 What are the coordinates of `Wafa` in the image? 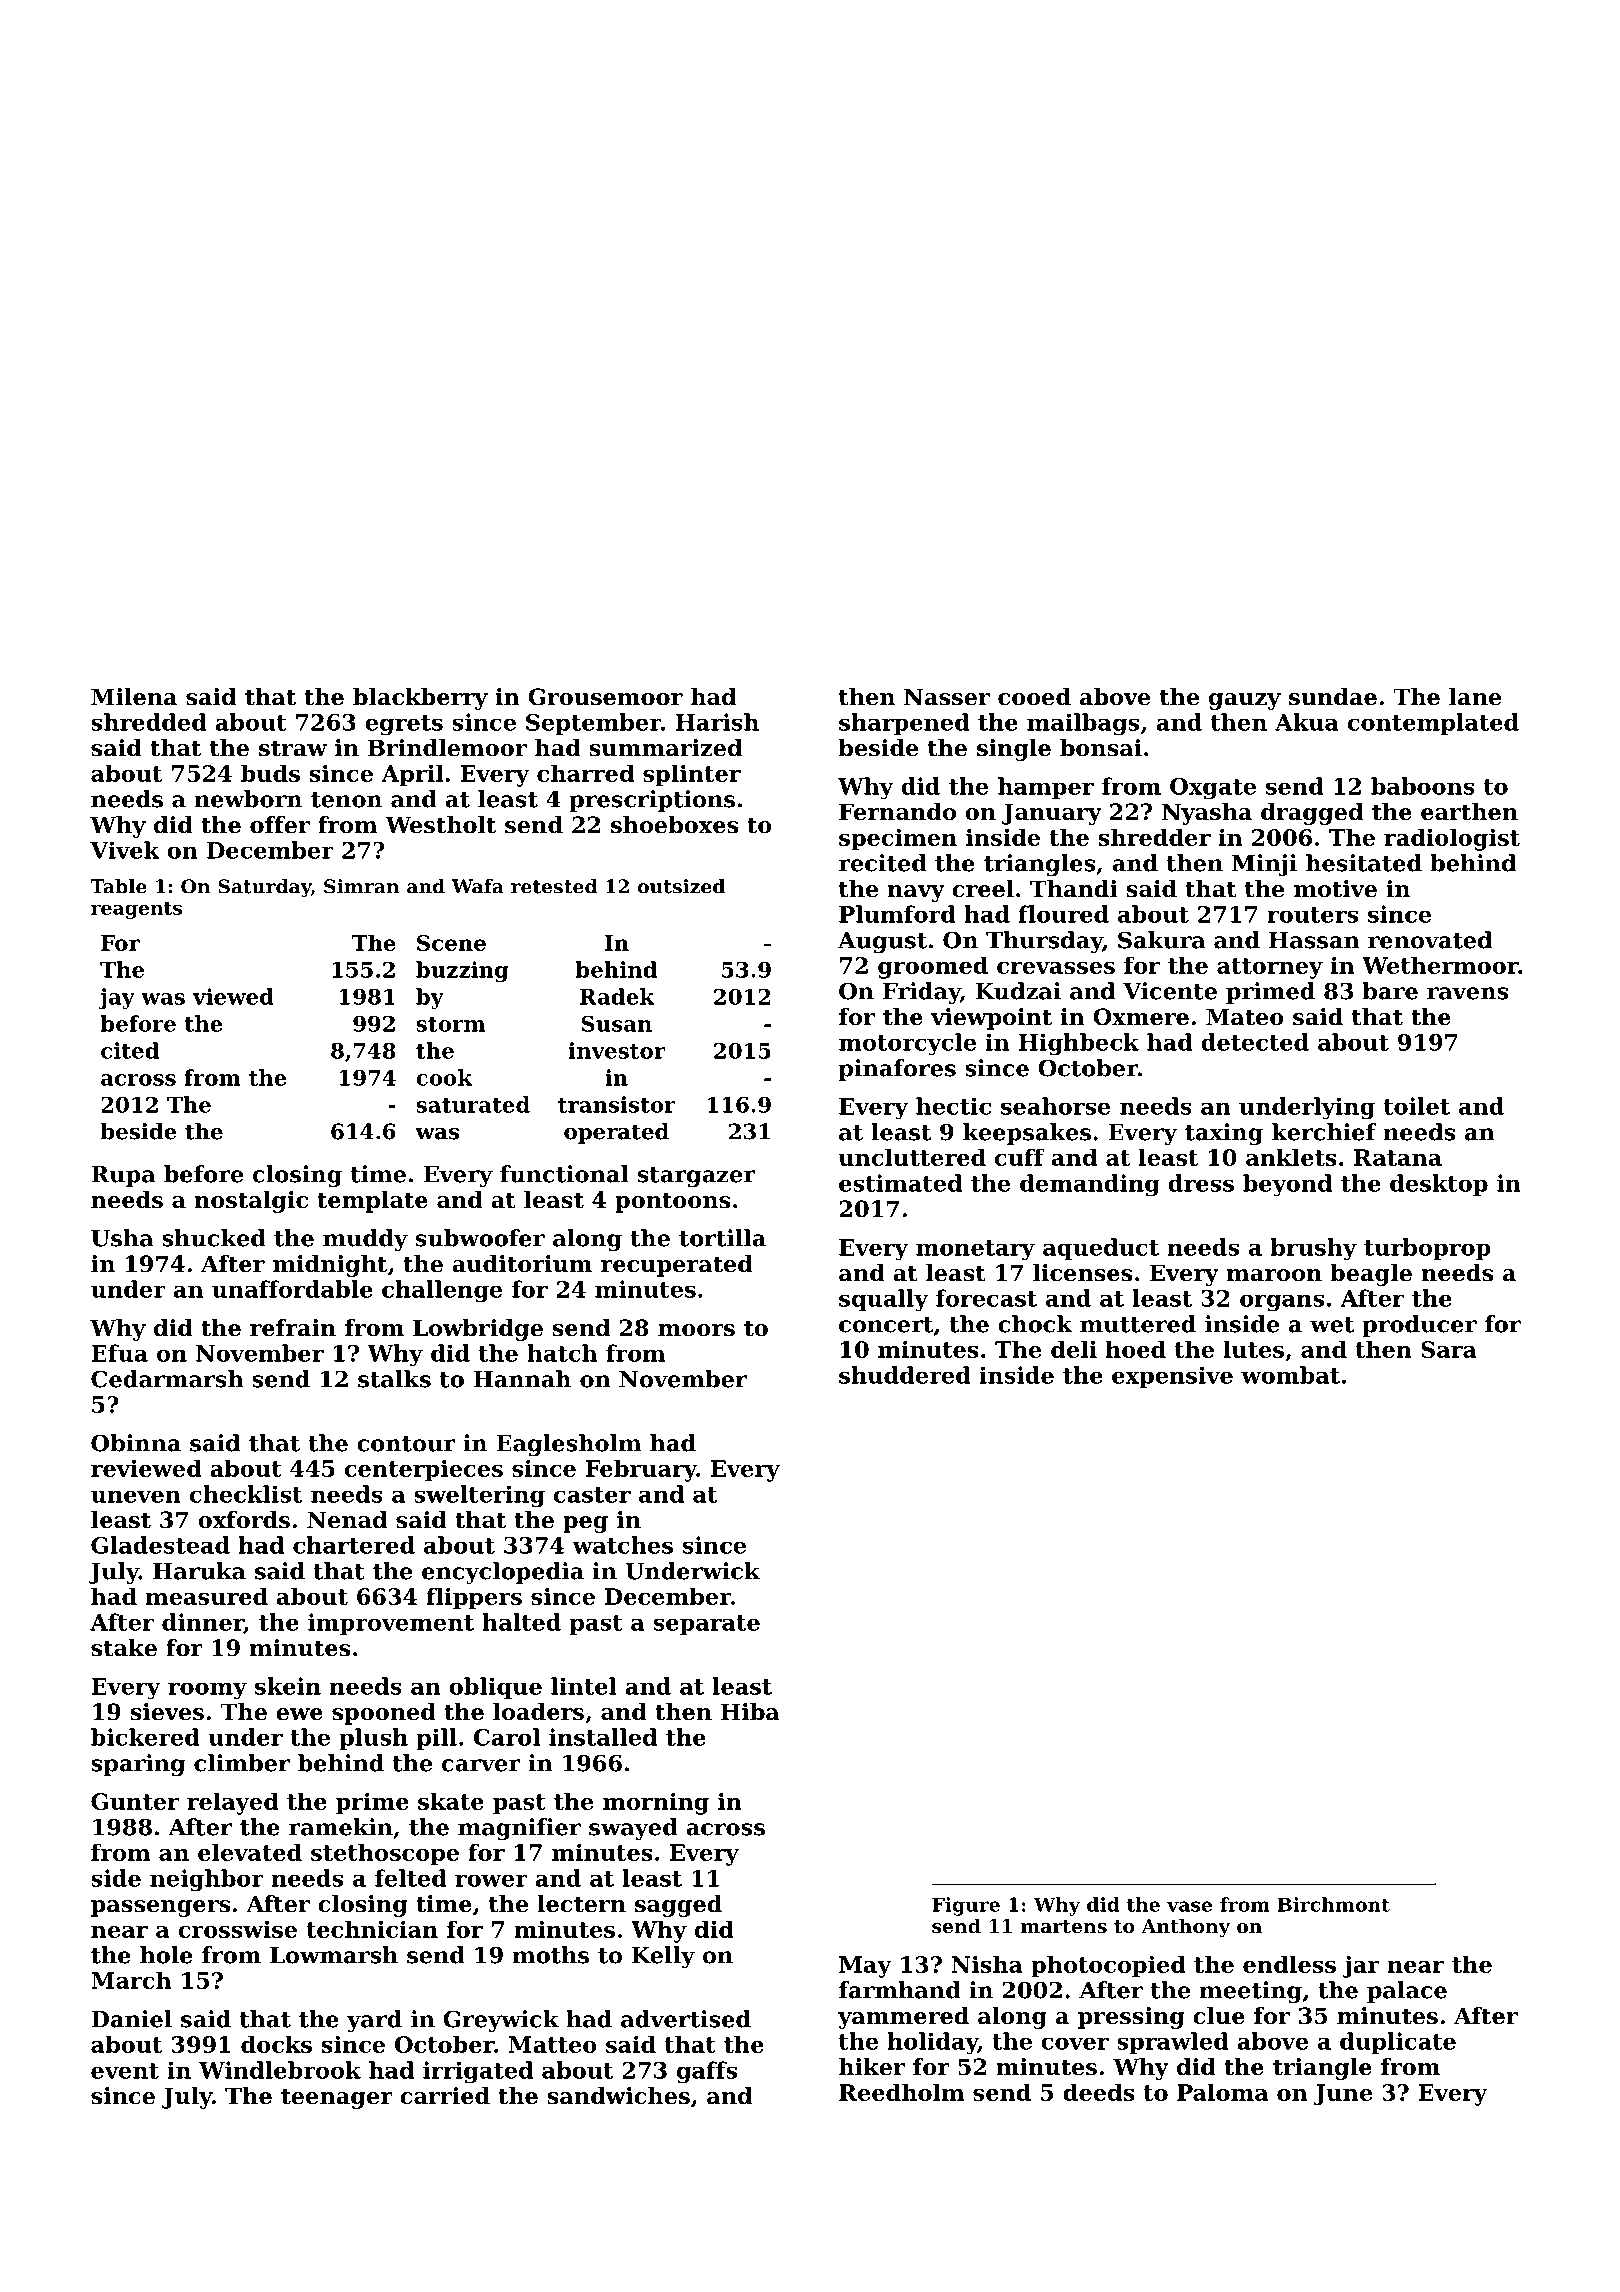 It's located at (477, 886).
